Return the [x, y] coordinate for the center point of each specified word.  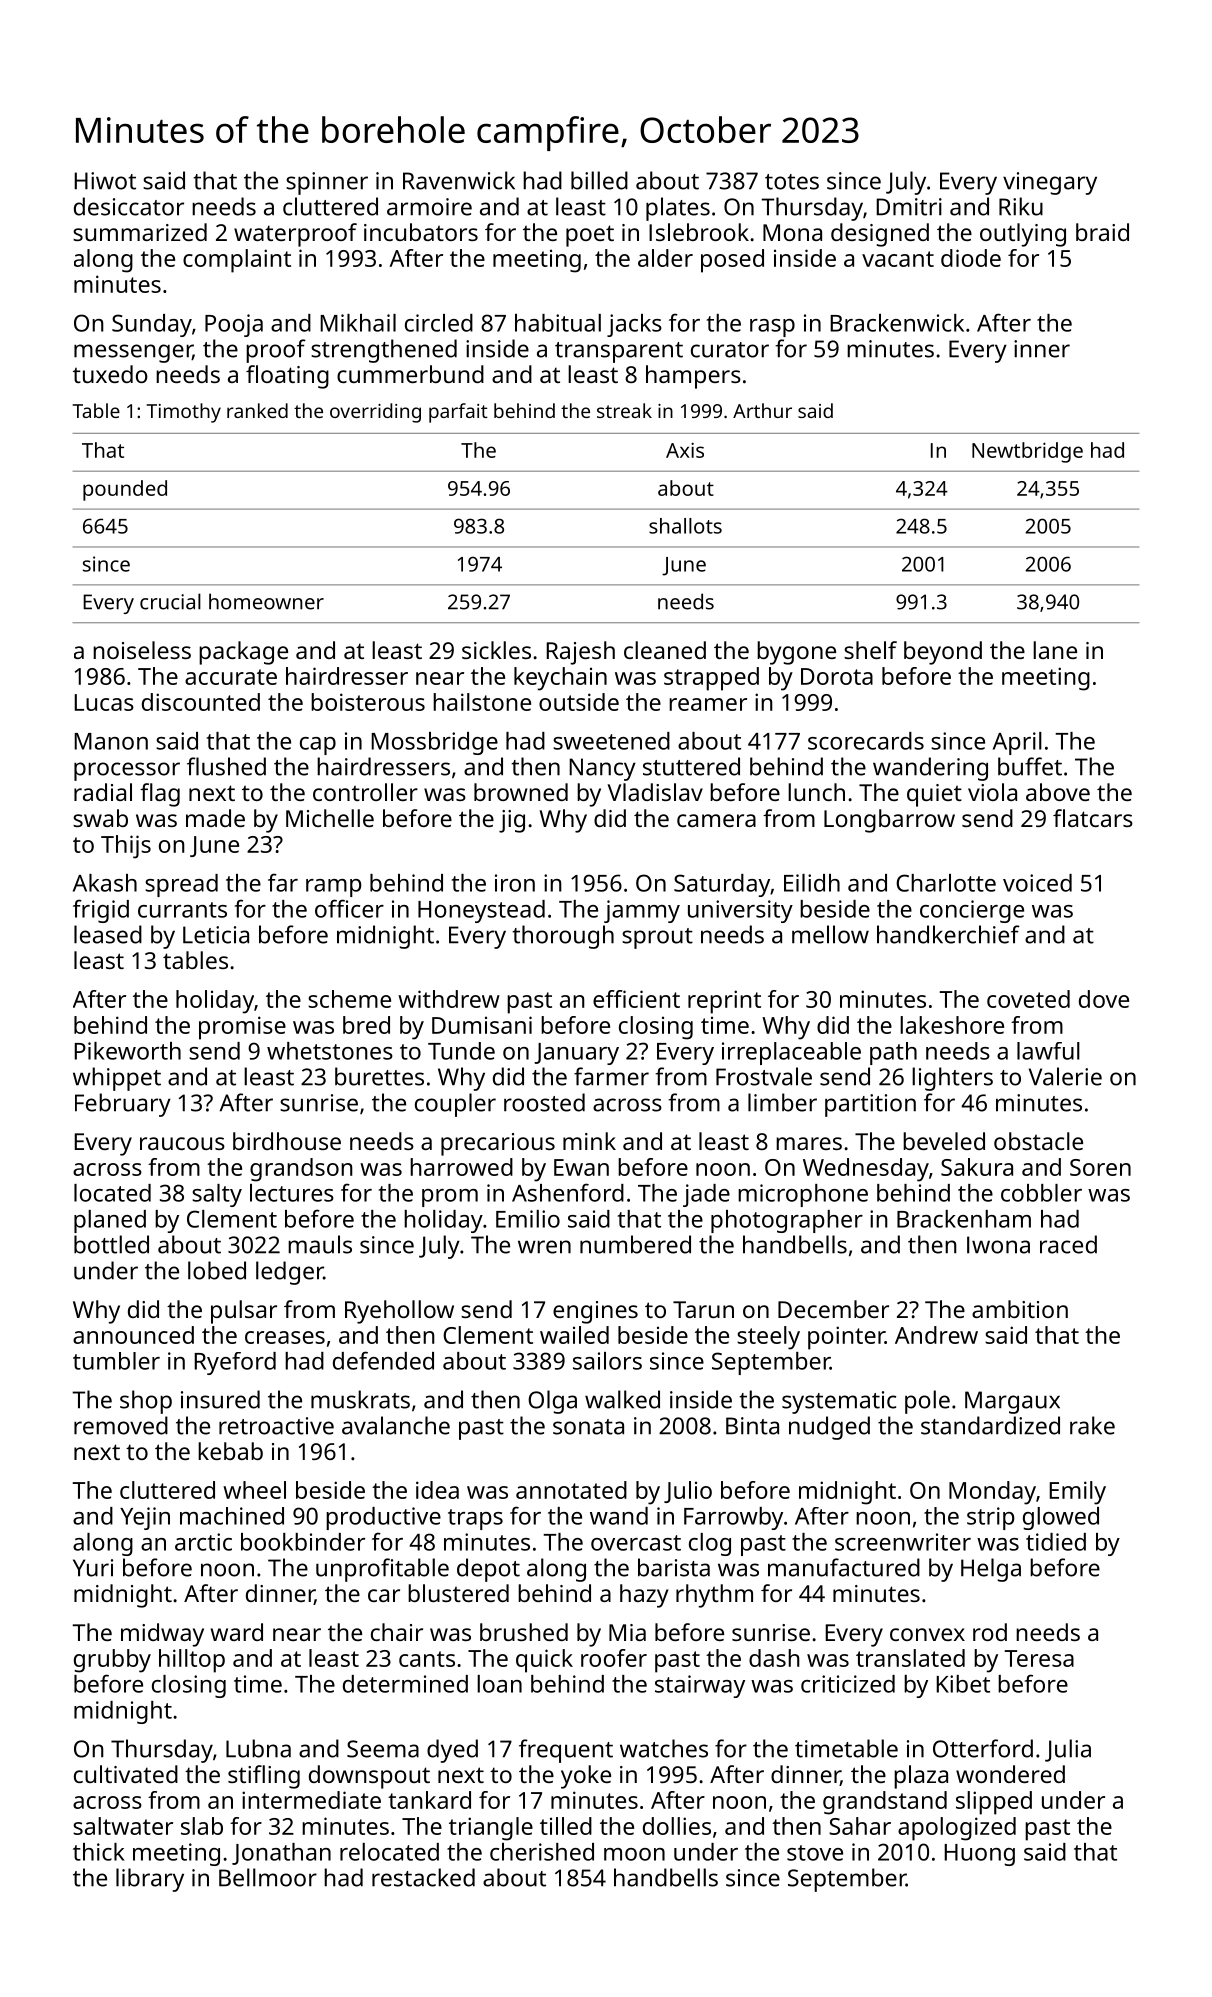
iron [515, 883]
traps [475, 1519]
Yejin [145, 1518]
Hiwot [105, 181]
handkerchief [948, 934]
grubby [112, 1661]
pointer [846, 1338]
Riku [1021, 206]
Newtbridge [1027, 452]
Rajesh [580, 653]
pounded [125, 490]
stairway [700, 1686]
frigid [101, 911]
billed [599, 180]
